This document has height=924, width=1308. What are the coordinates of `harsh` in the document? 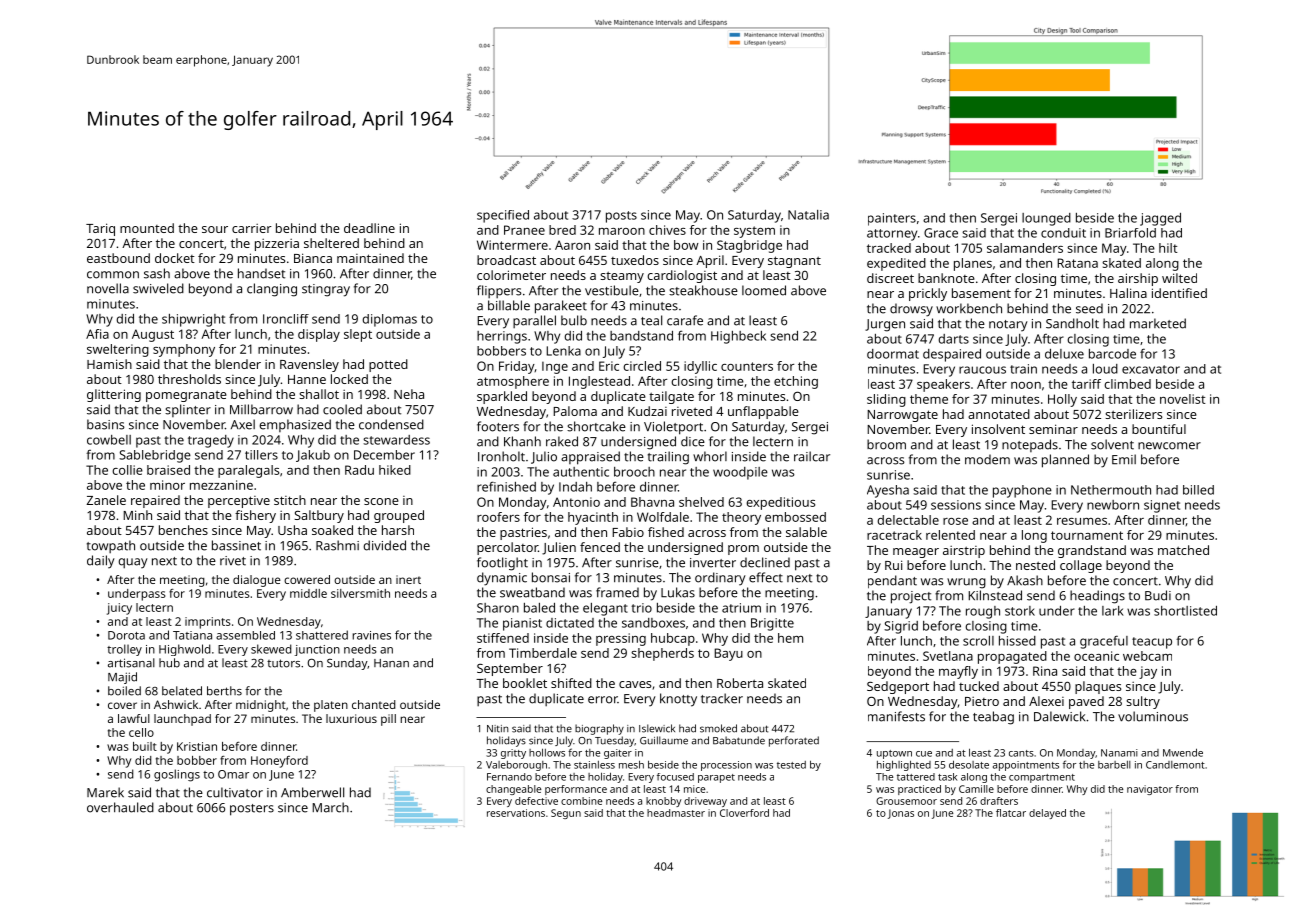 It's located at (398, 530).
